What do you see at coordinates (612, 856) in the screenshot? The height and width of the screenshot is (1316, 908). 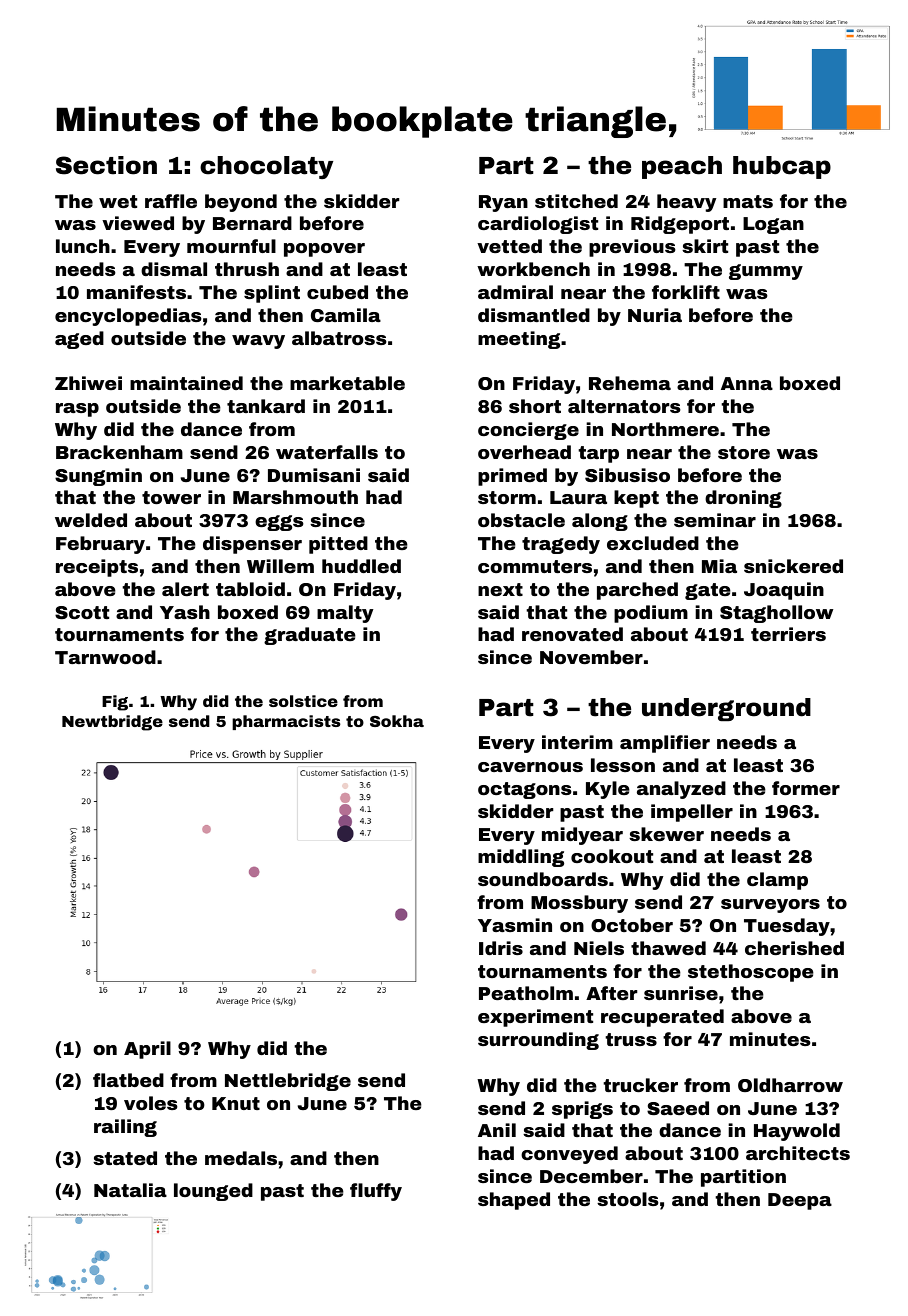 I see `cookout` at bounding box center [612, 856].
